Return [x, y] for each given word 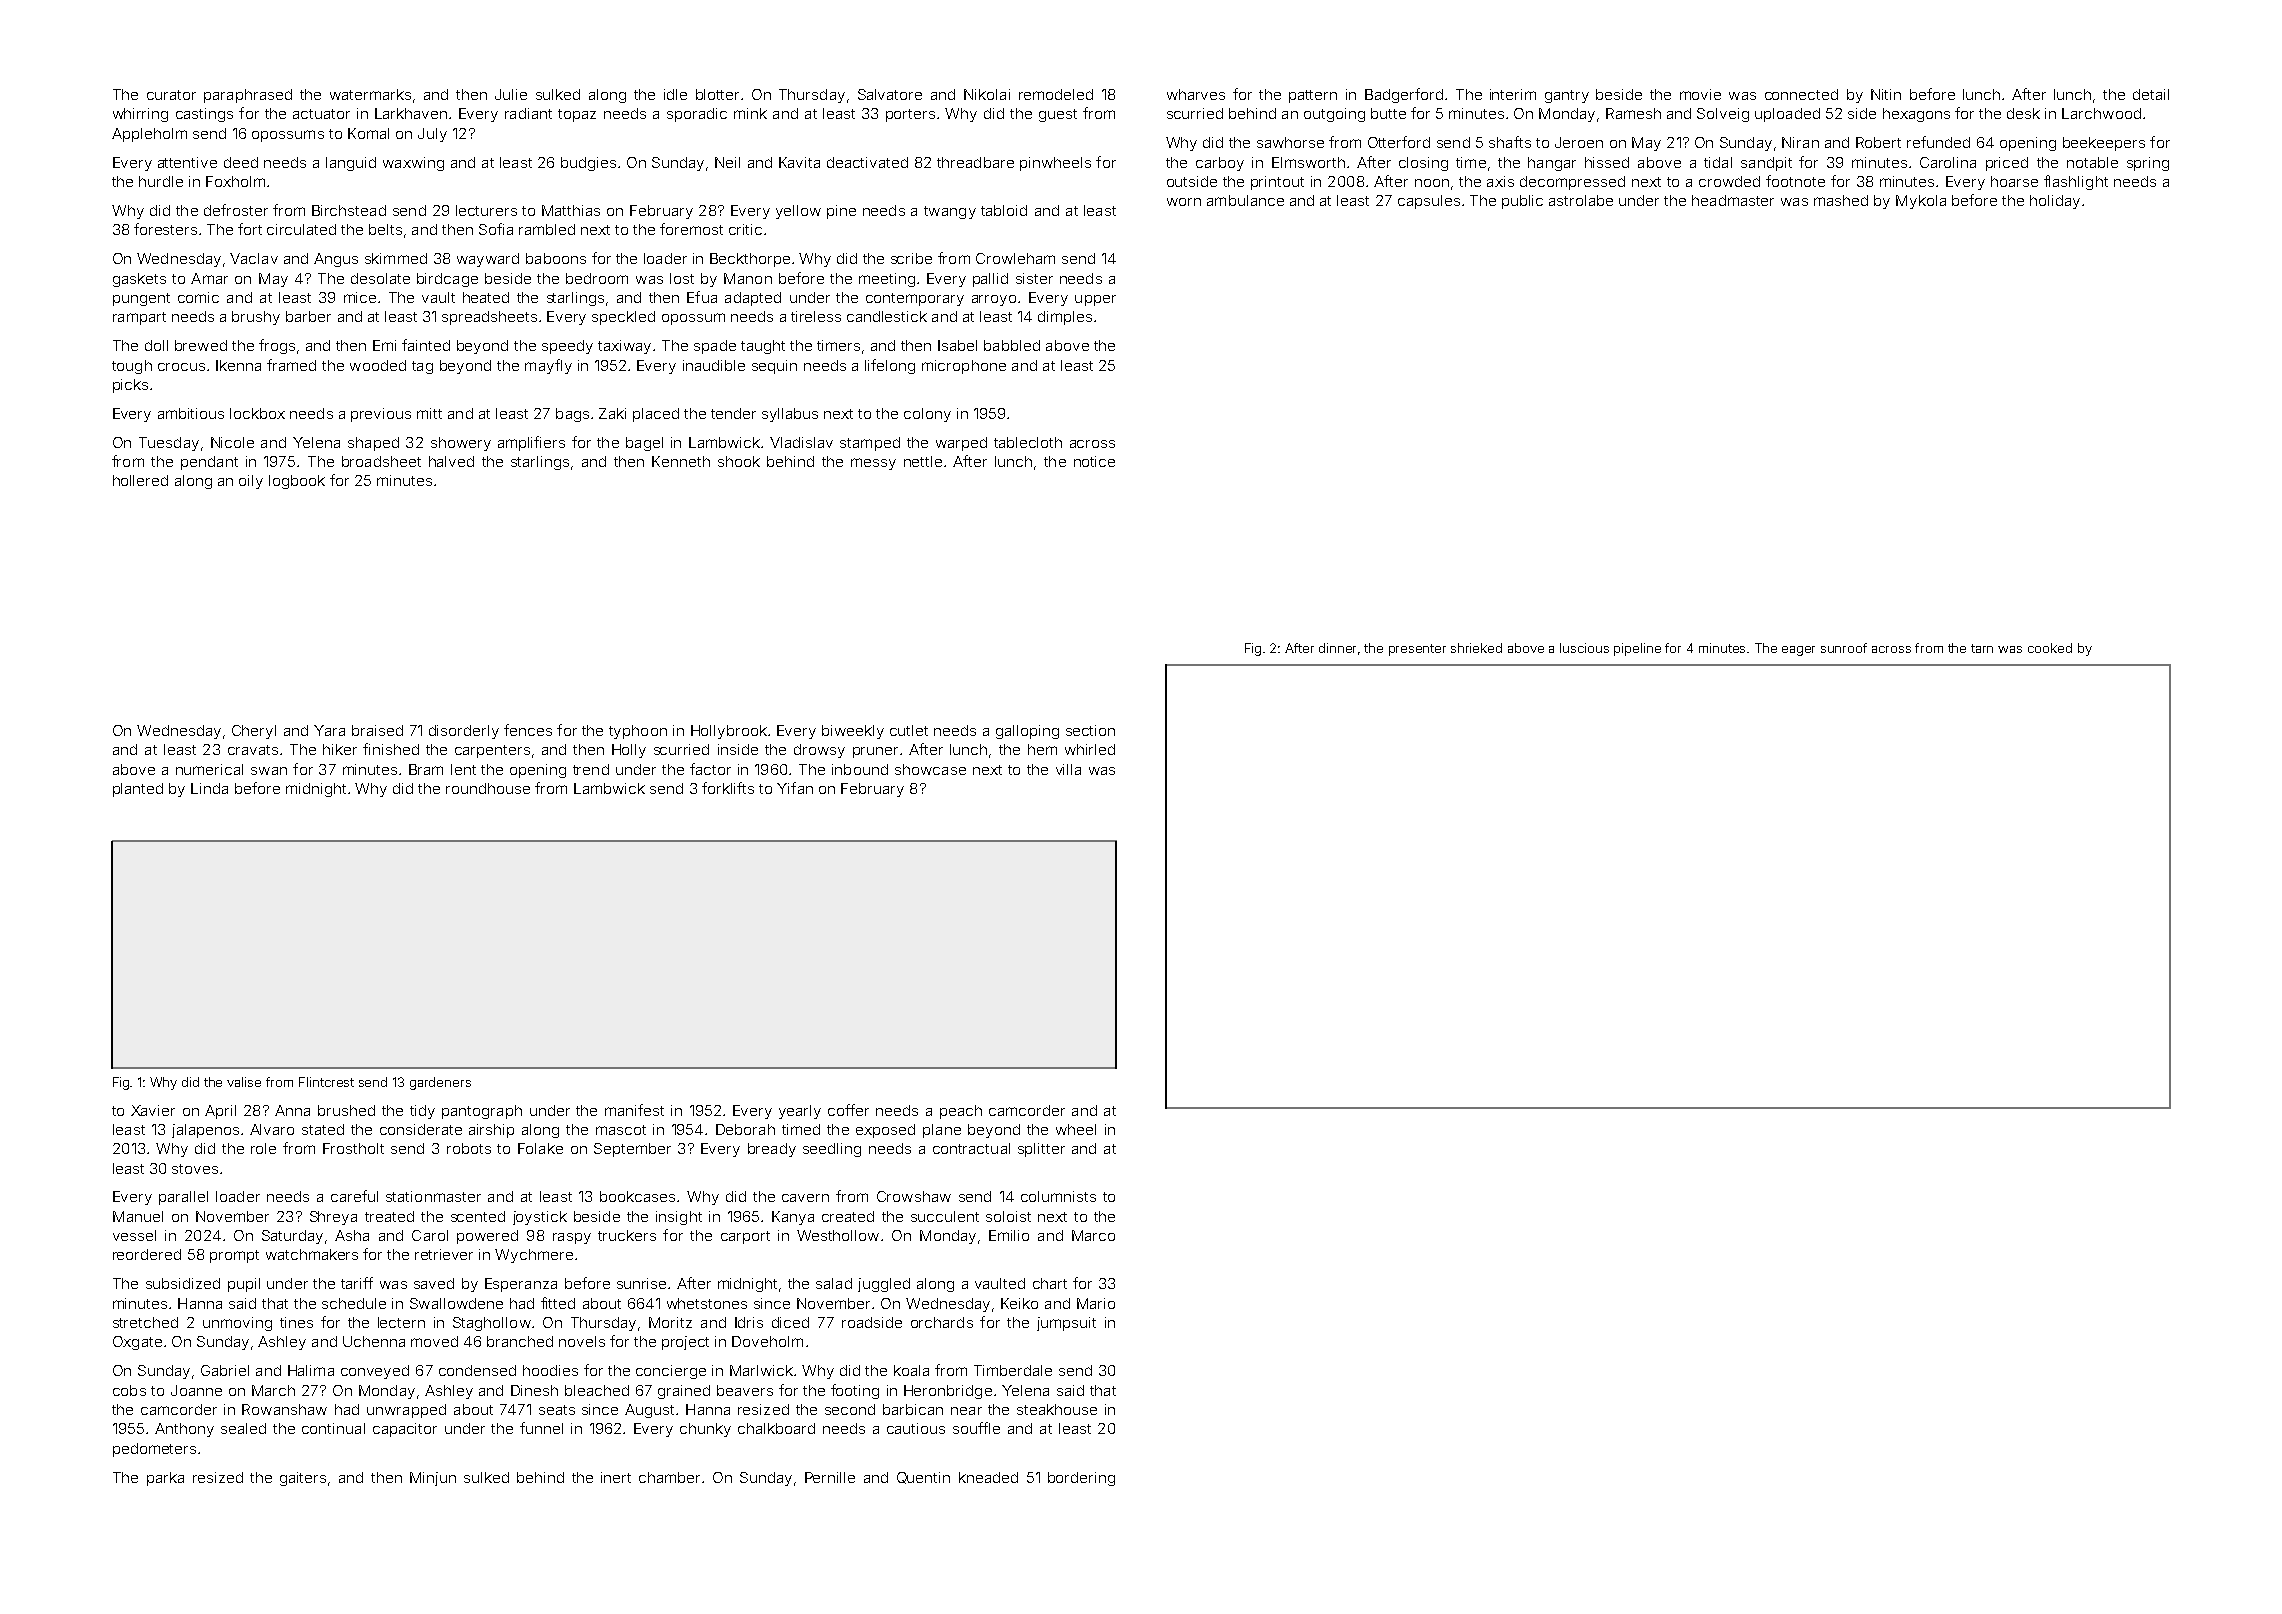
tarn [1982, 648]
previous [381, 415]
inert [616, 1477]
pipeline [1637, 649]
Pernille [830, 1477]
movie [1700, 94]
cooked [2050, 648]
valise [244, 1082]
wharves [1196, 94]
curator [171, 95]
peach [961, 1112]
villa [1068, 769]
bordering [1081, 1479]
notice [1094, 461]
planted [138, 790]
